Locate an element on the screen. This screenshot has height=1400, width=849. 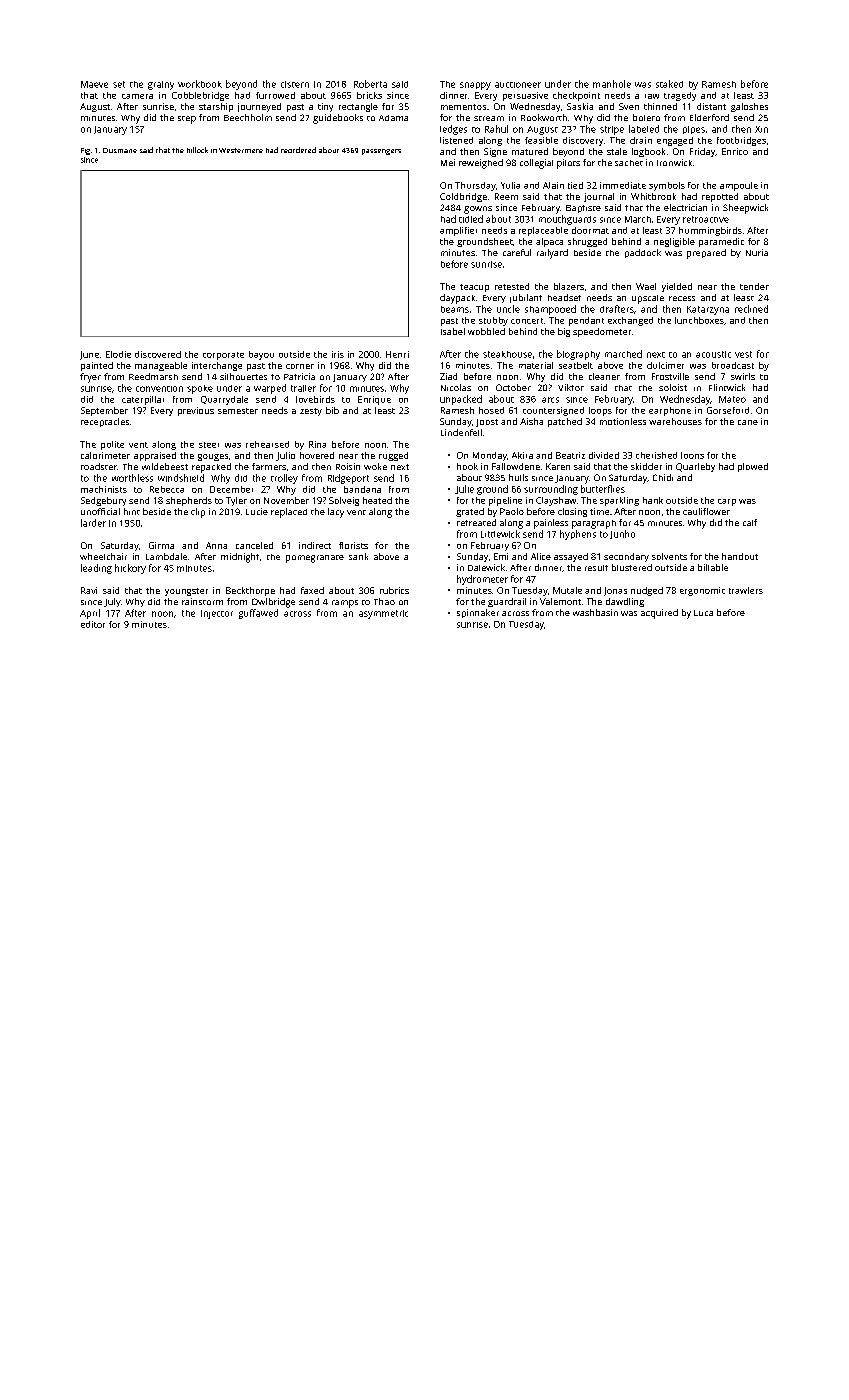
Reedmarsh is located at coordinates (153, 376).
